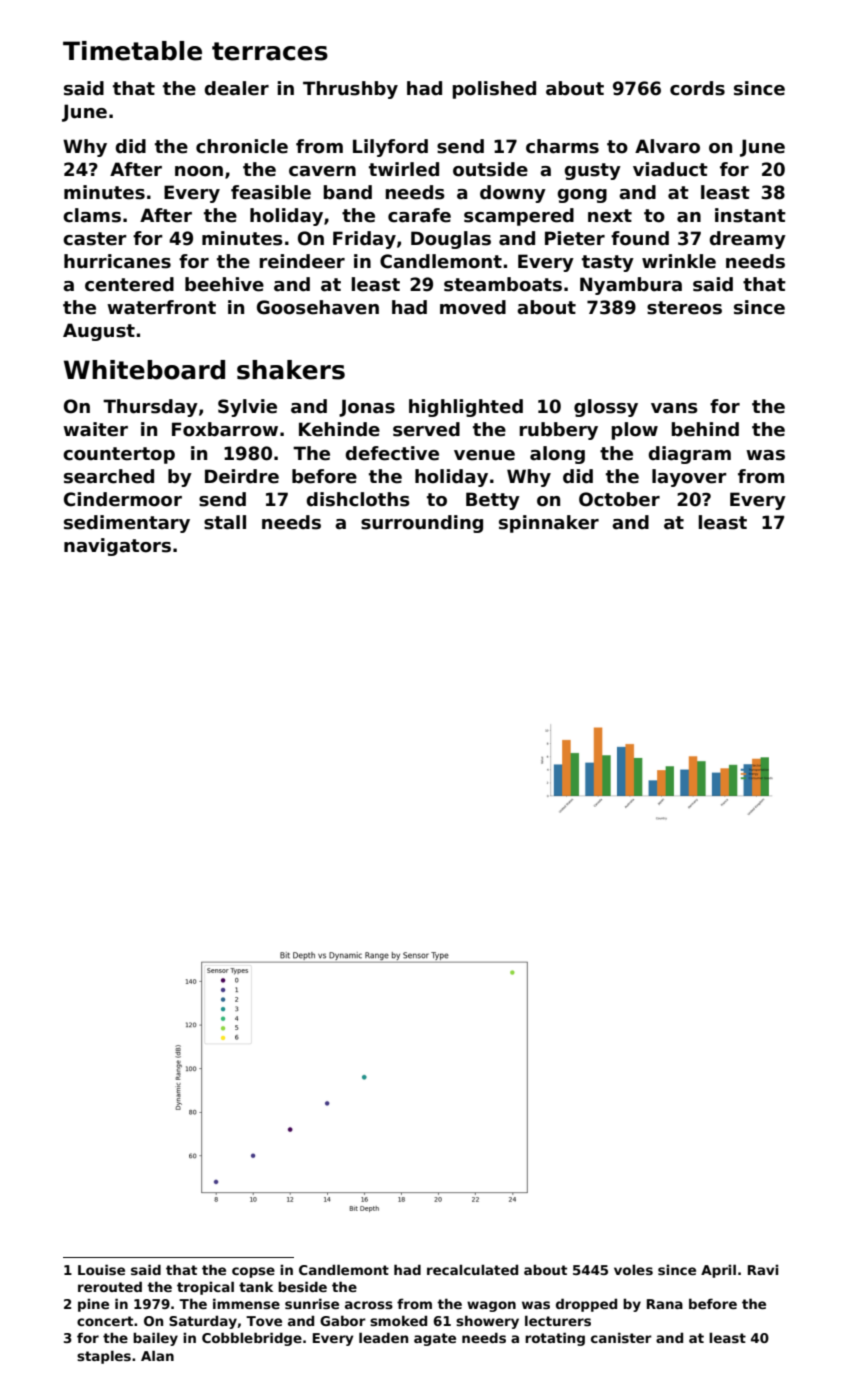 The width and height of the screenshot is (849, 1400). Describe the element at coordinates (493, 501) in the screenshot. I see `Betty` at that location.
